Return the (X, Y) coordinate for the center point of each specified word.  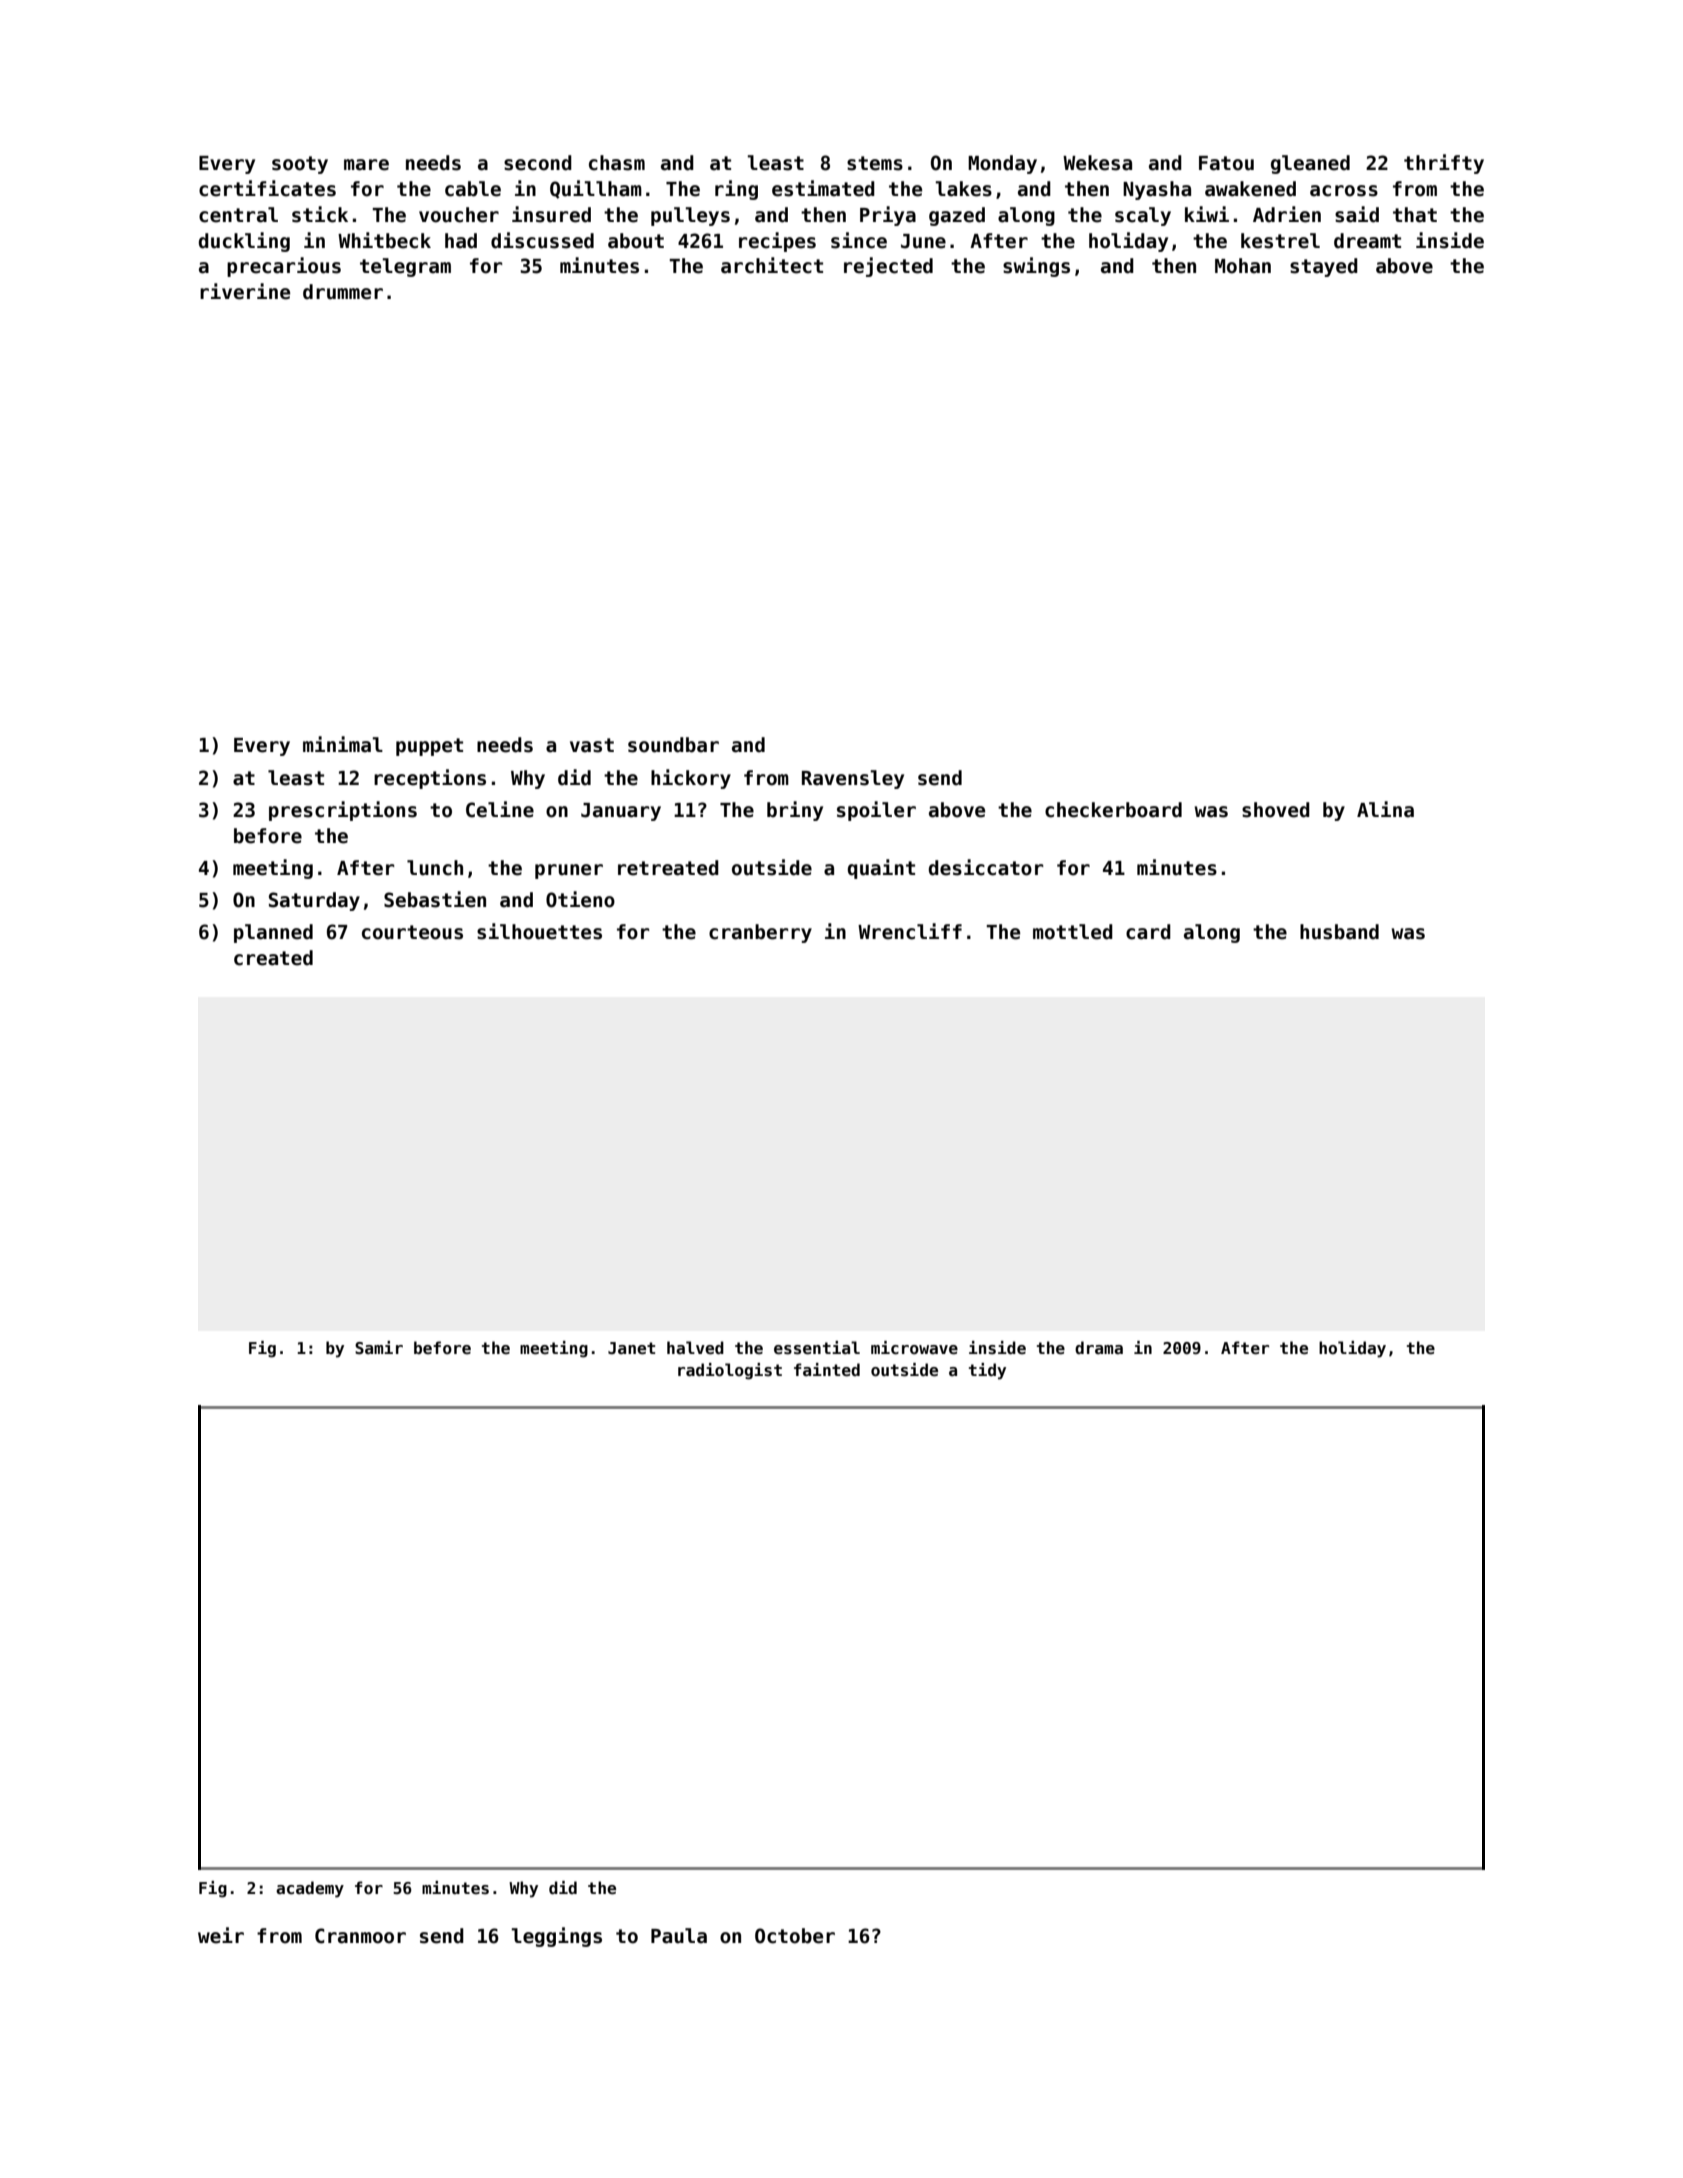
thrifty (1444, 164)
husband (1339, 932)
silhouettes (539, 931)
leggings (556, 1937)
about (636, 241)
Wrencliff (910, 931)
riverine (245, 291)
